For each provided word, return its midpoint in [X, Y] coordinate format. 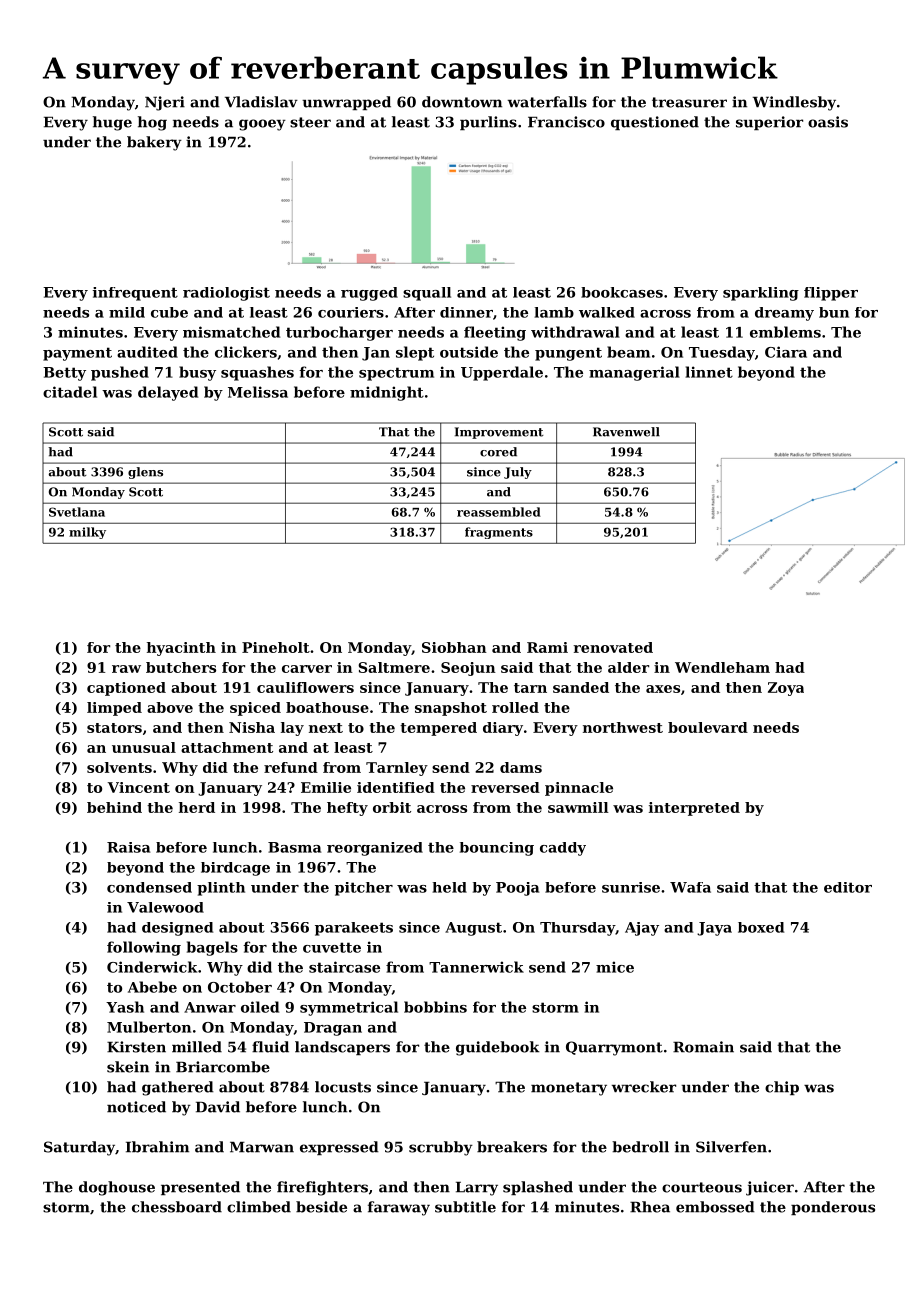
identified [396, 787]
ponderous [833, 1208]
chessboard [177, 1207]
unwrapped [346, 103]
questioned [655, 123]
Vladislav [261, 102]
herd [197, 807]
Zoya [786, 689]
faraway [399, 1208]
